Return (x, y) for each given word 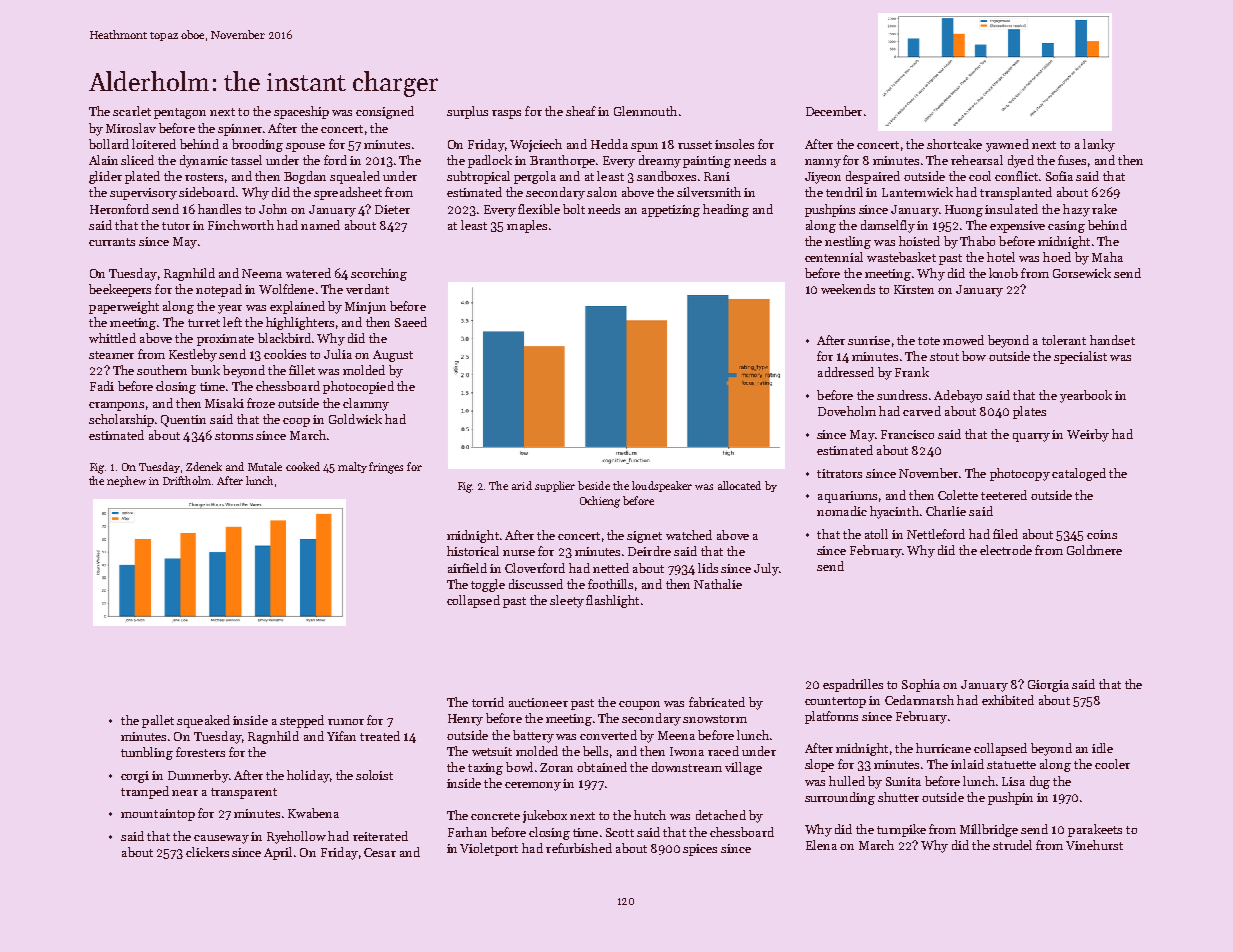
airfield (467, 568)
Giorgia (1048, 686)
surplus (467, 112)
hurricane (943, 748)
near (185, 793)
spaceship (301, 112)
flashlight (612, 601)
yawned (1007, 145)
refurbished (579, 848)
